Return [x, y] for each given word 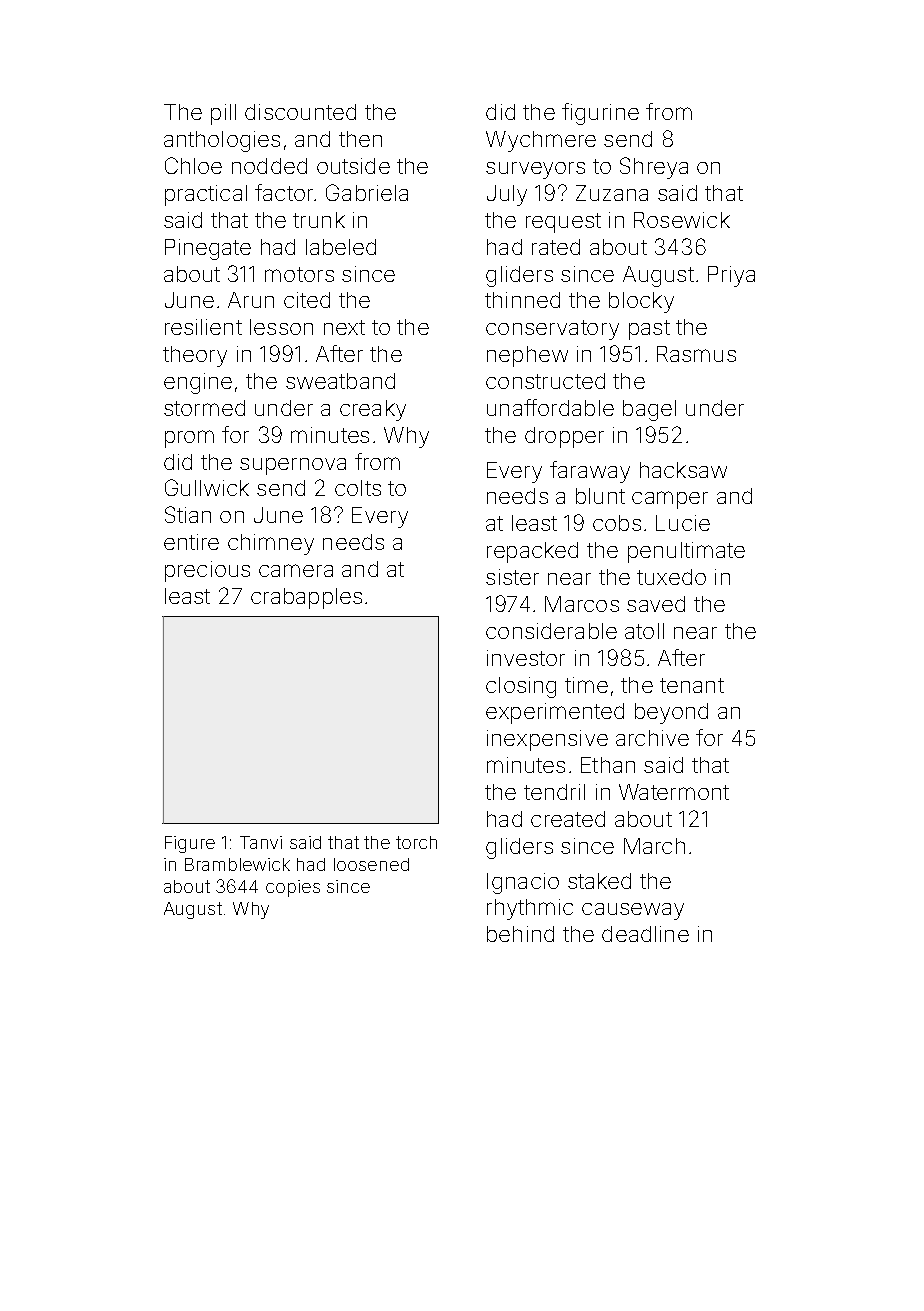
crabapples [306, 598]
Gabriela [367, 192]
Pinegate [208, 249]
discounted [300, 112]
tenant [692, 685]
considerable [551, 631]
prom [189, 439]
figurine [600, 114]
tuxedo [671, 577]
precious [207, 571]
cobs [617, 523]
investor [526, 658]
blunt [600, 496]
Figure [190, 844]
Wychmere [541, 141]
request [563, 223]
